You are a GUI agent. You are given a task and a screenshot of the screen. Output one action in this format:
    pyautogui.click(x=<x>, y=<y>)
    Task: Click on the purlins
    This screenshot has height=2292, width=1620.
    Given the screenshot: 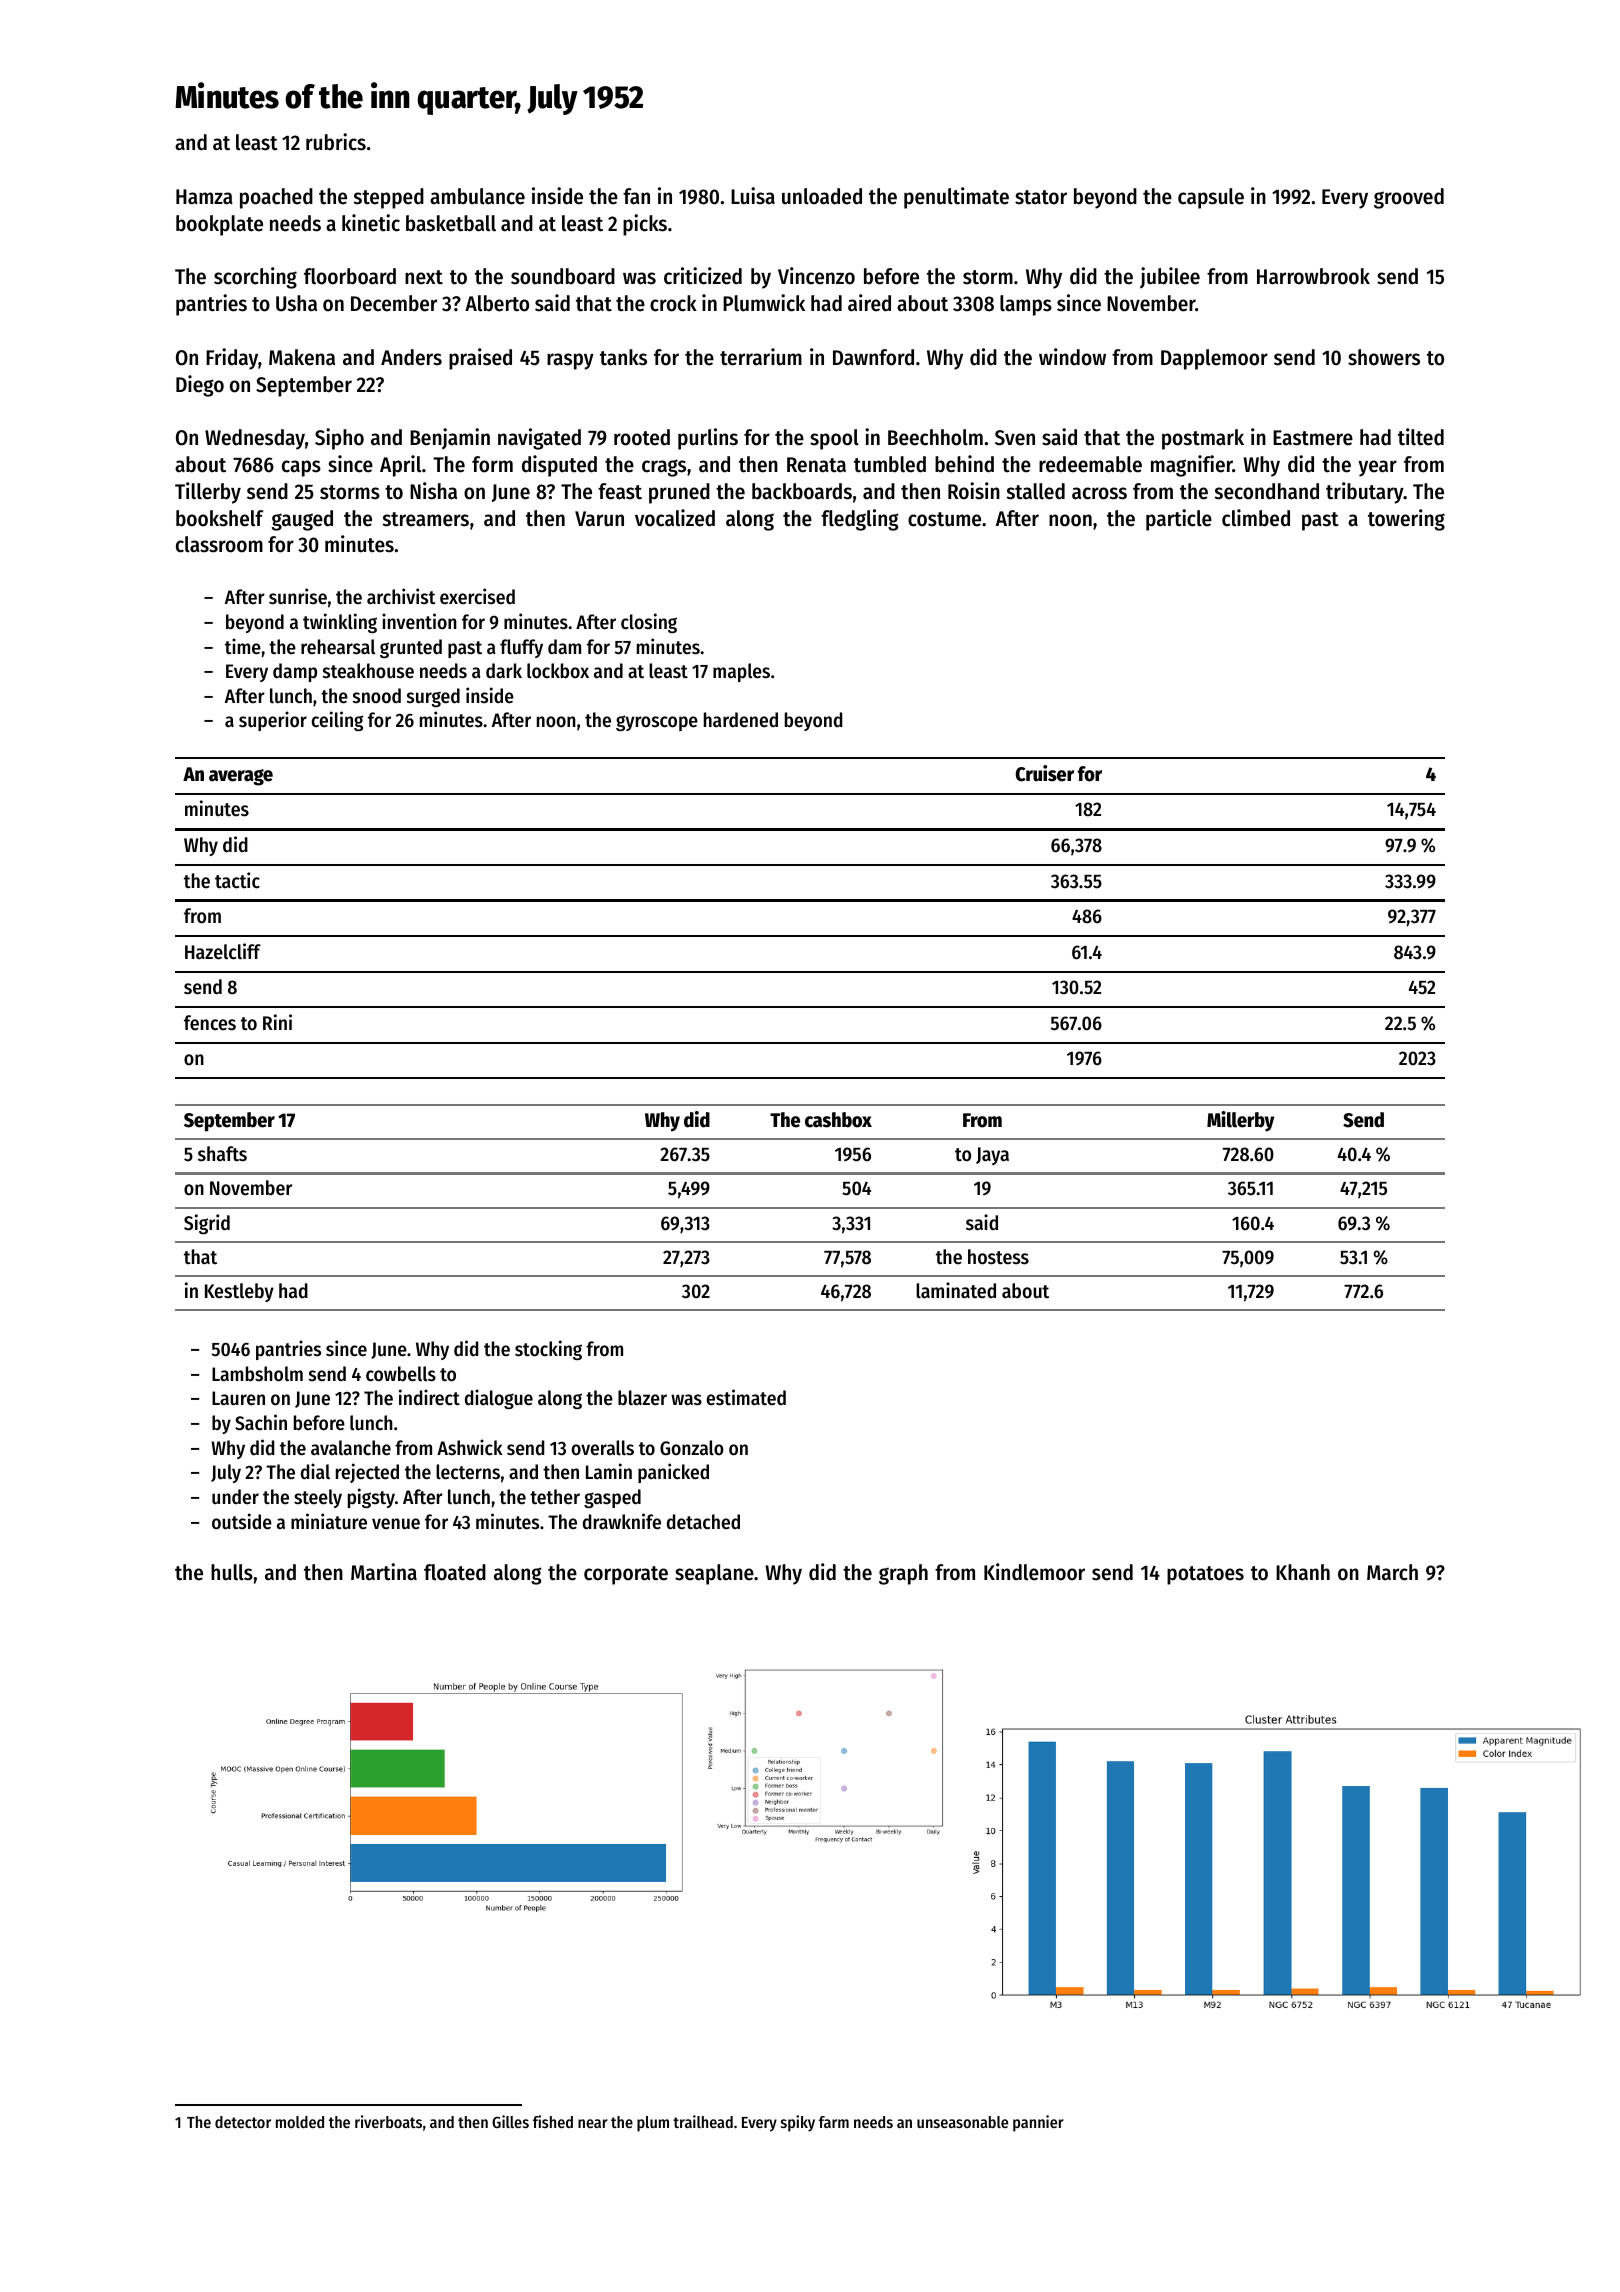 What is the action you would take?
    pyautogui.click(x=708, y=439)
